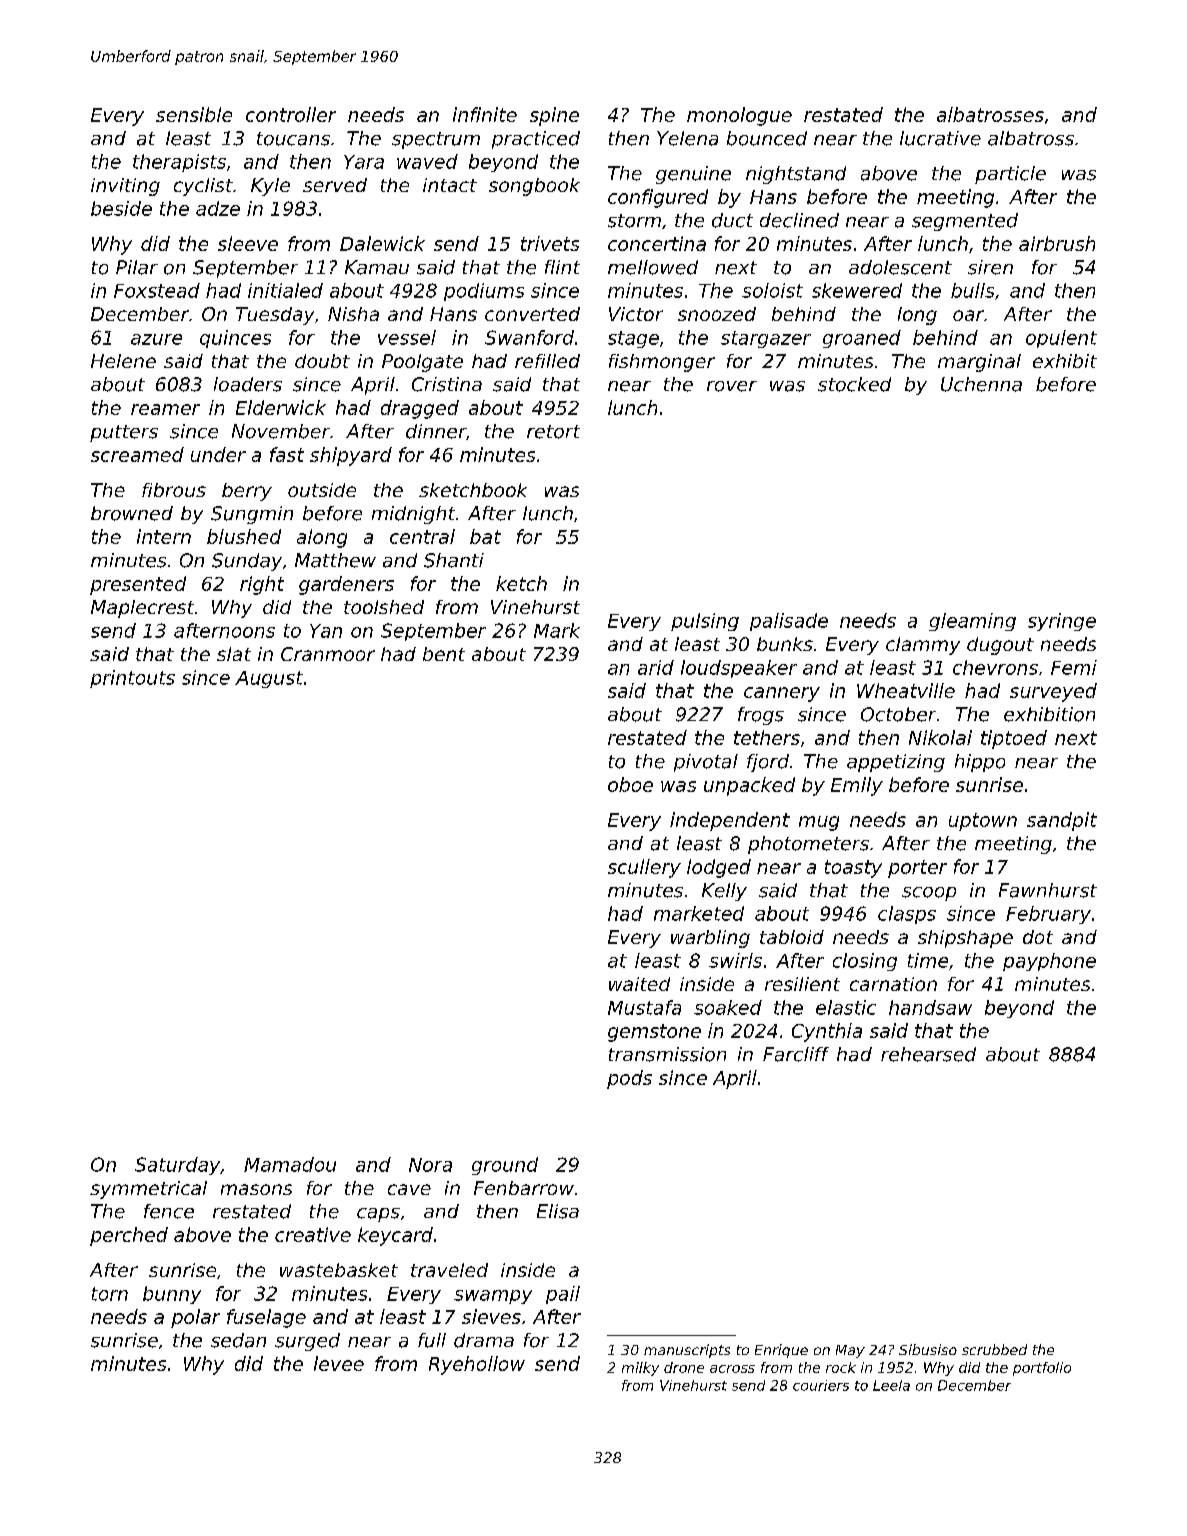 The image size is (1187, 1536). Describe the element at coordinates (930, 1007) in the screenshot. I see `handsaw` at that location.
